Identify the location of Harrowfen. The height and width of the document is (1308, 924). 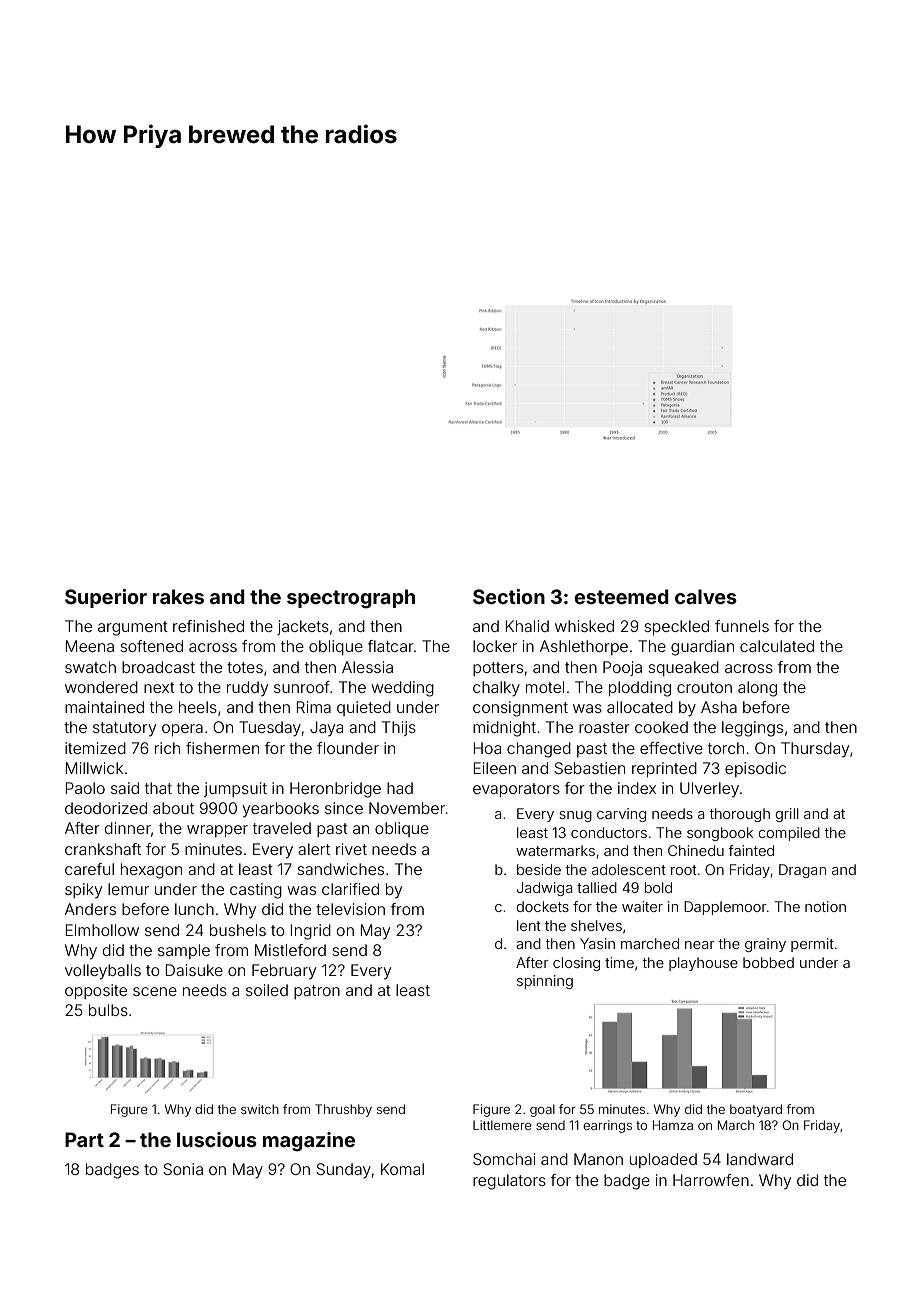
(711, 1180).
